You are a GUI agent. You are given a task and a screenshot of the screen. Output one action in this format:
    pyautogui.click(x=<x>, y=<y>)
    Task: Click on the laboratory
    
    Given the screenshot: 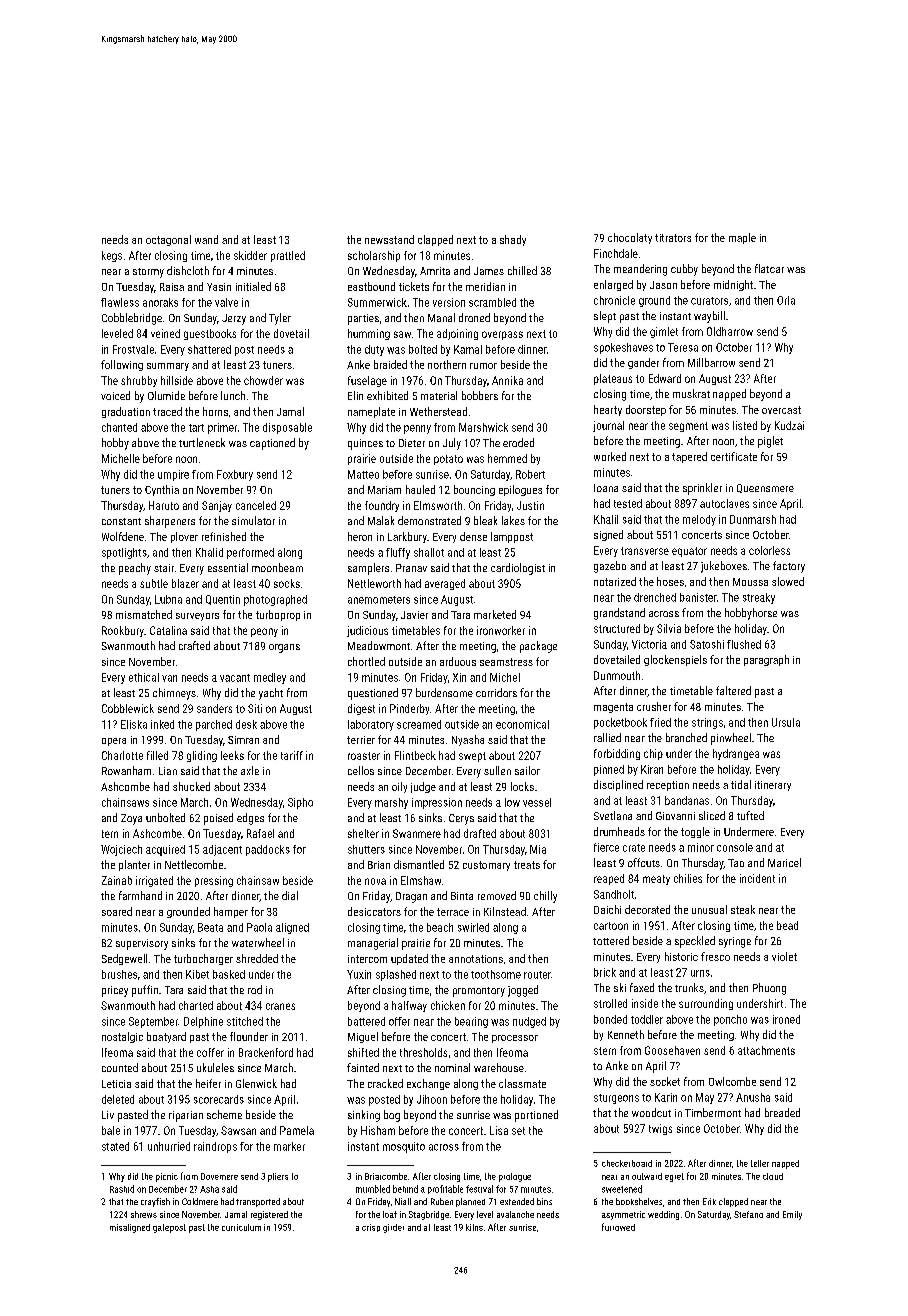 What is the action you would take?
    pyautogui.click(x=371, y=725)
